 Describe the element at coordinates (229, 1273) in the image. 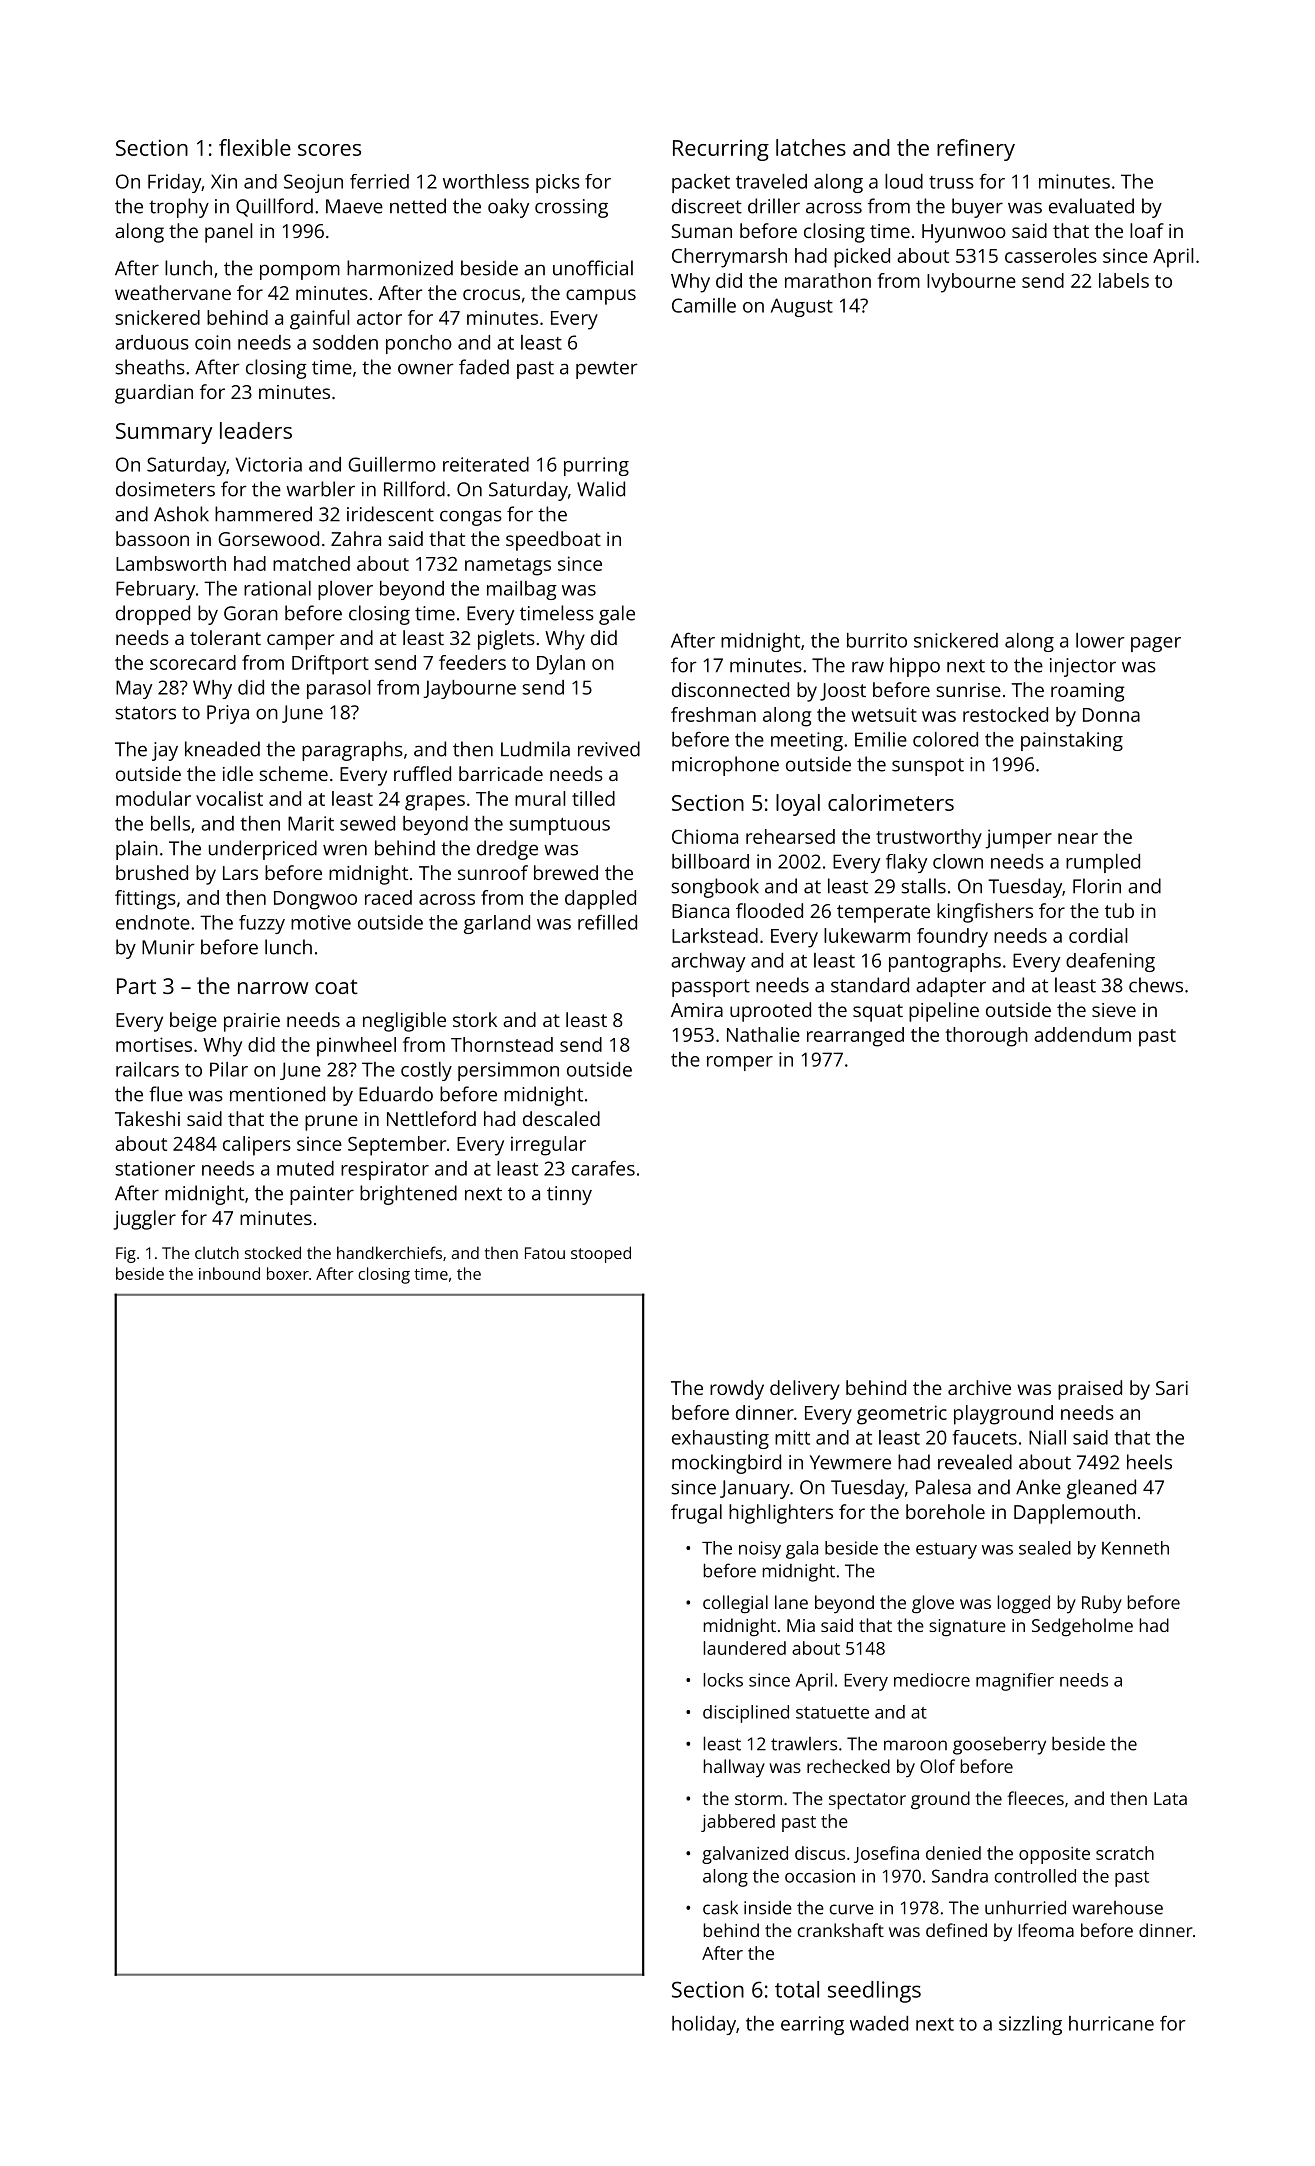

I see `inbound` at that location.
